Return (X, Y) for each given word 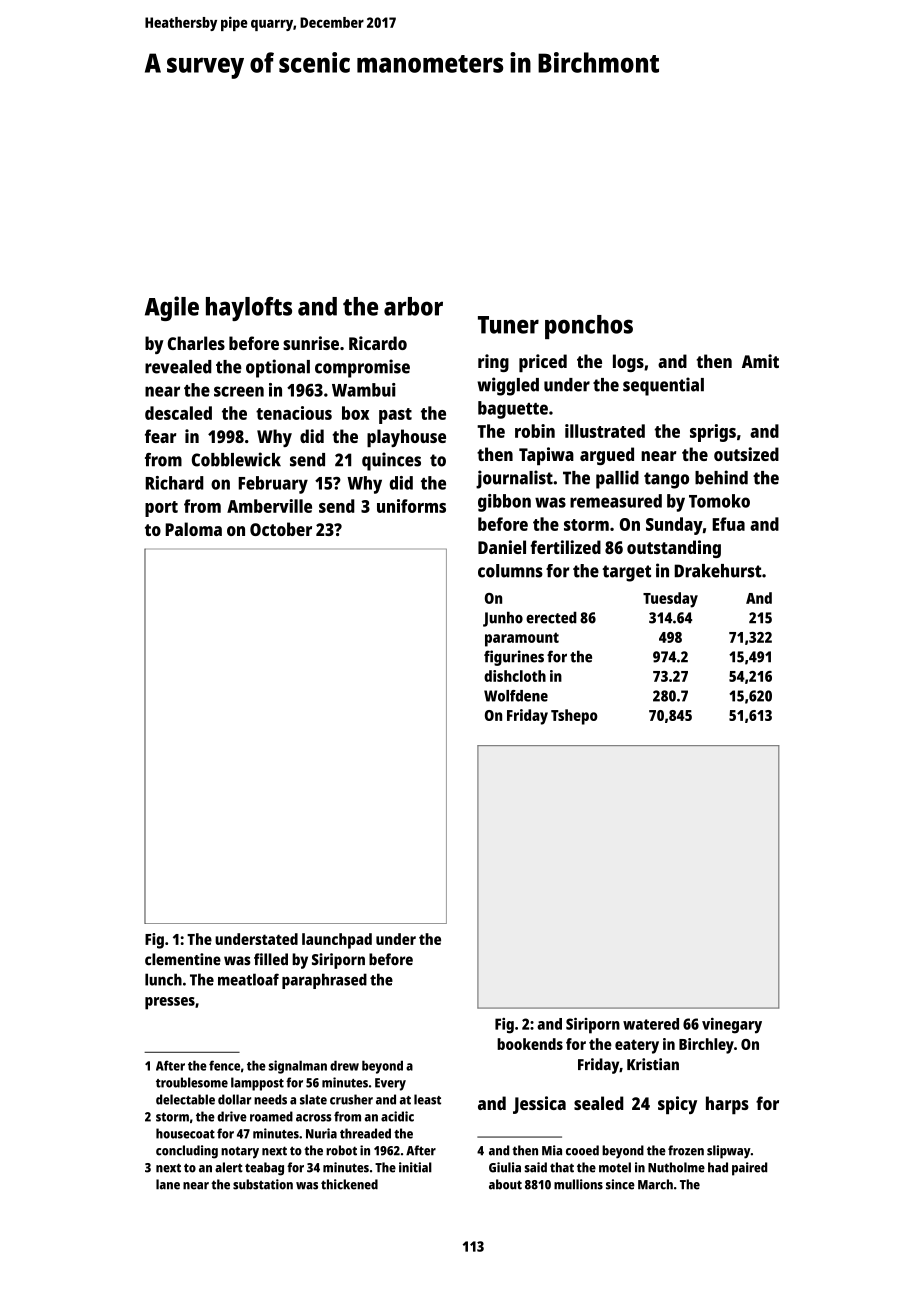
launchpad (337, 941)
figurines (514, 658)
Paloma (193, 529)
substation (263, 1184)
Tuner (508, 325)
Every (390, 1084)
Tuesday (670, 600)
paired (749, 1169)
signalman (298, 1067)
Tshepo (574, 717)
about (505, 1184)
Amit (760, 361)
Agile (172, 308)
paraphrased (324, 981)
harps (727, 1105)
